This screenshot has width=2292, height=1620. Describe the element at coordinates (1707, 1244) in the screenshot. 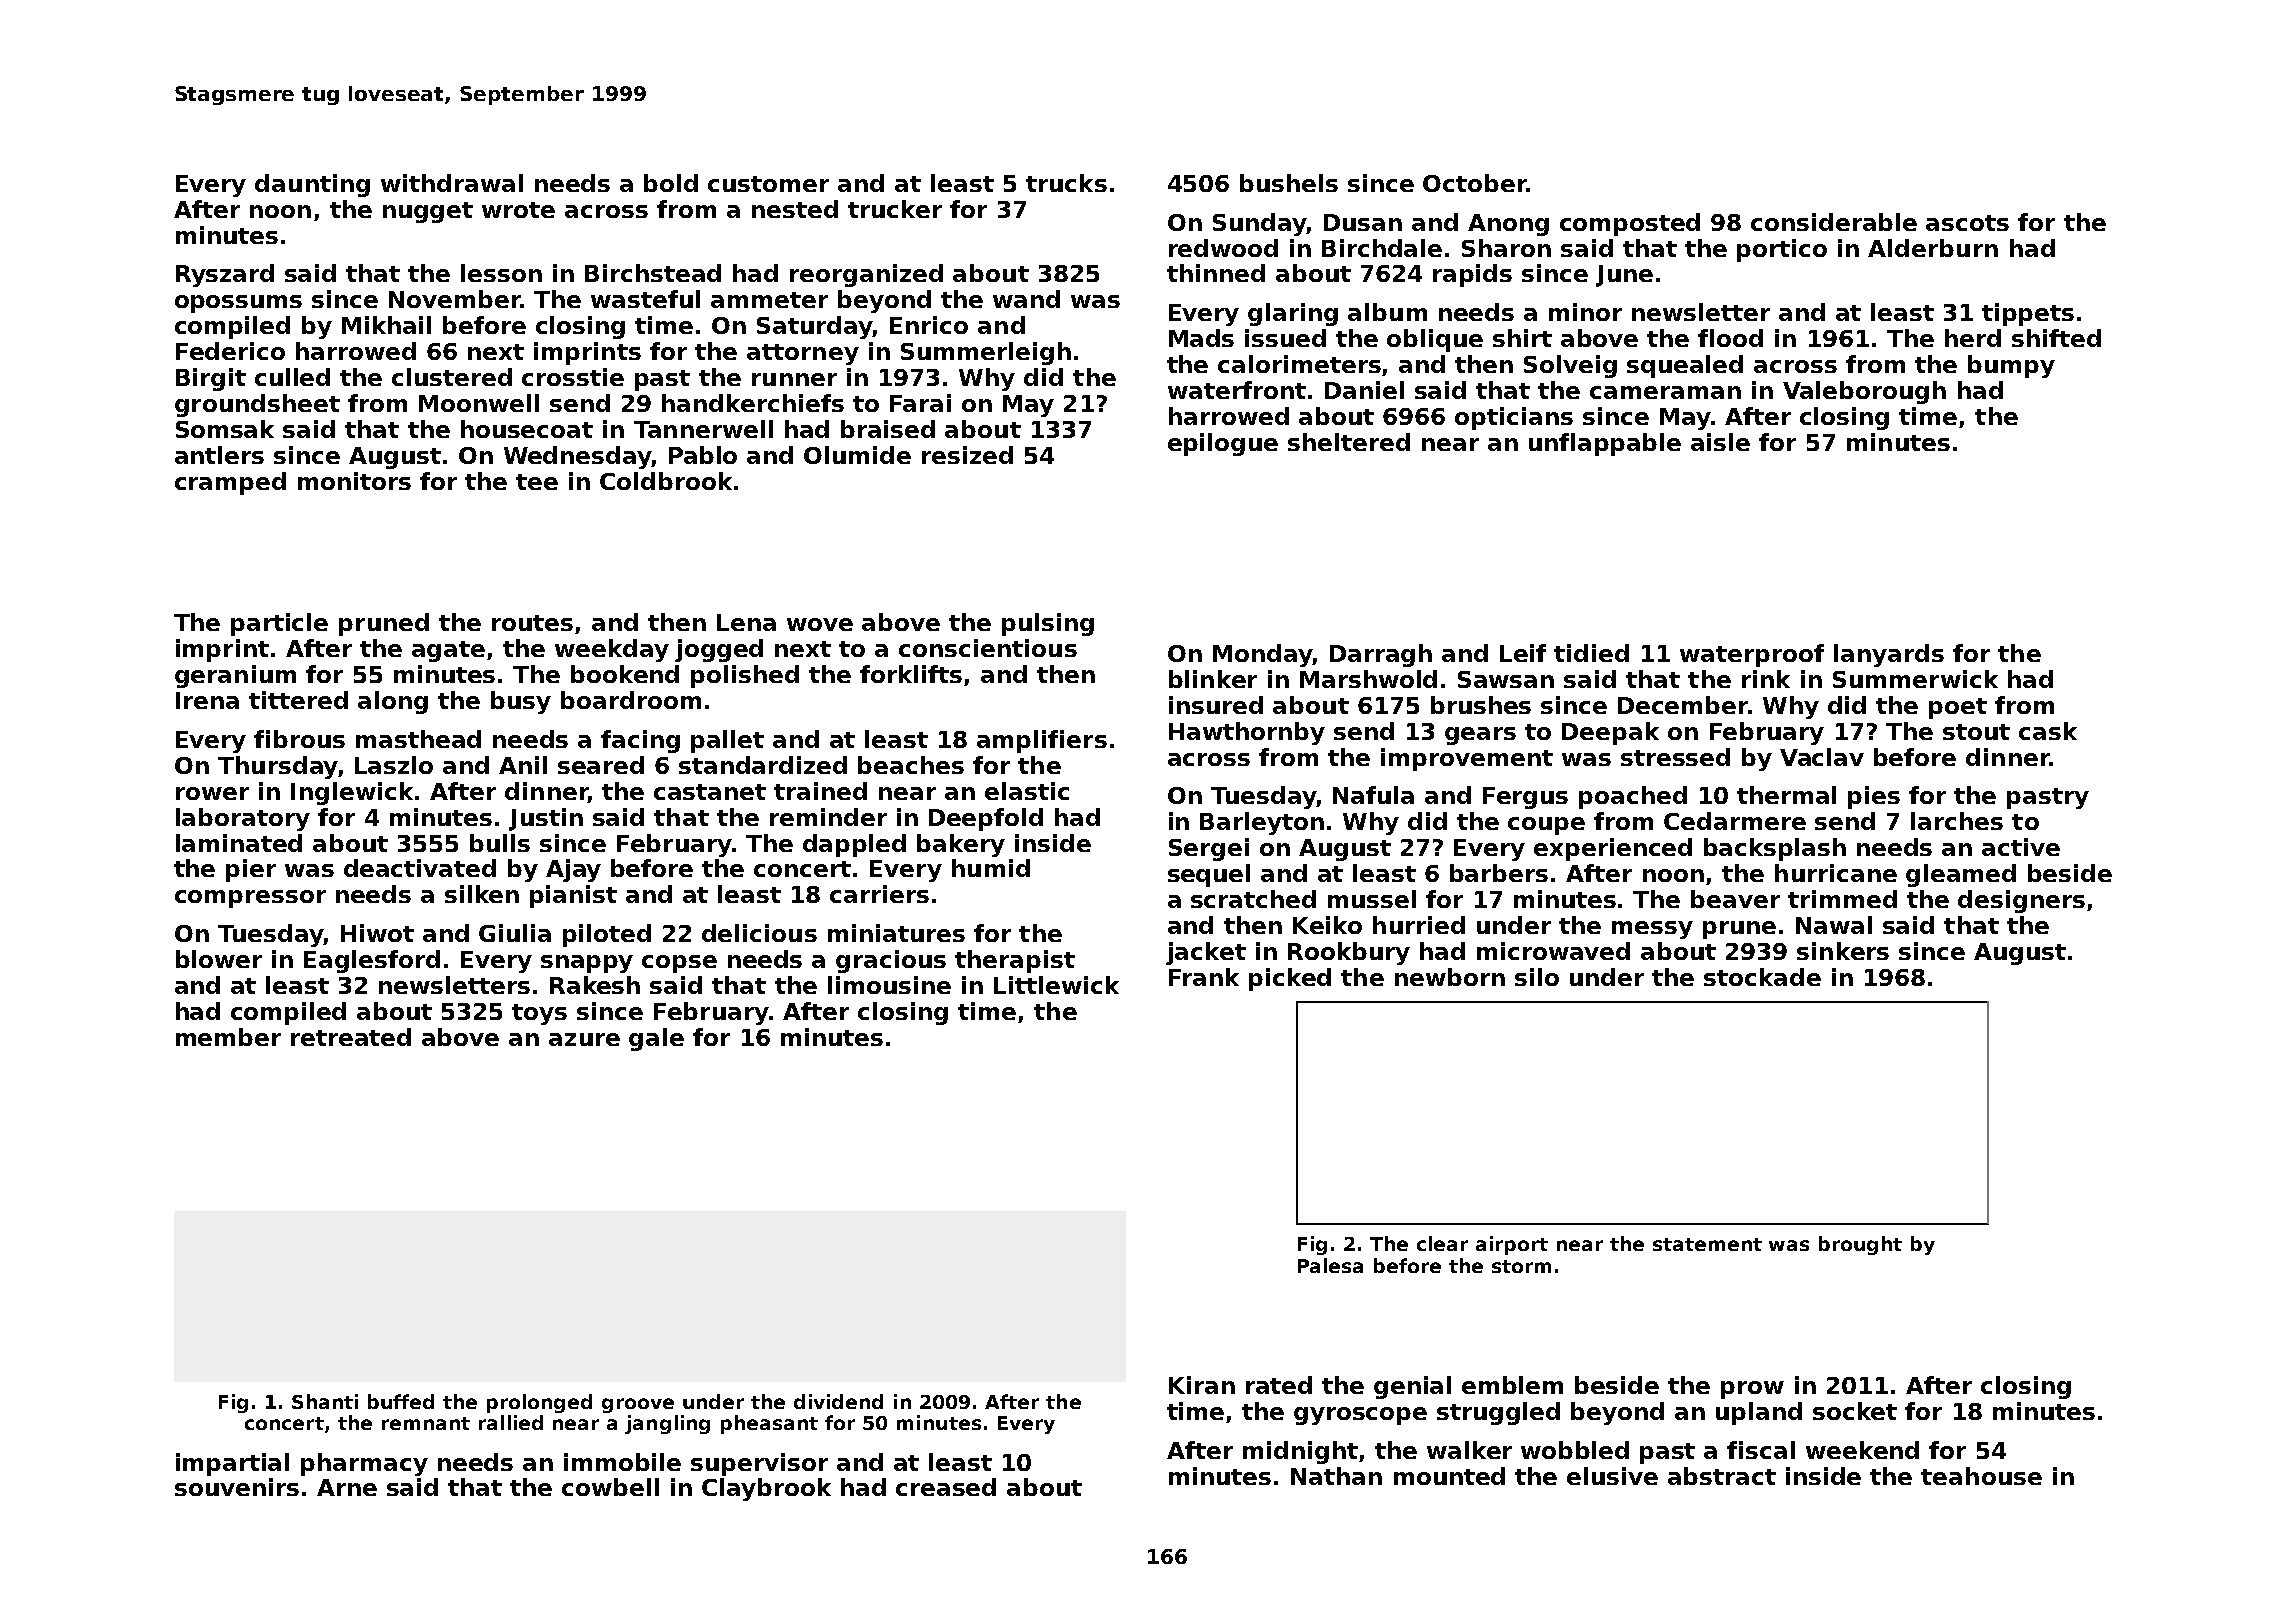

I see `statement` at that location.
